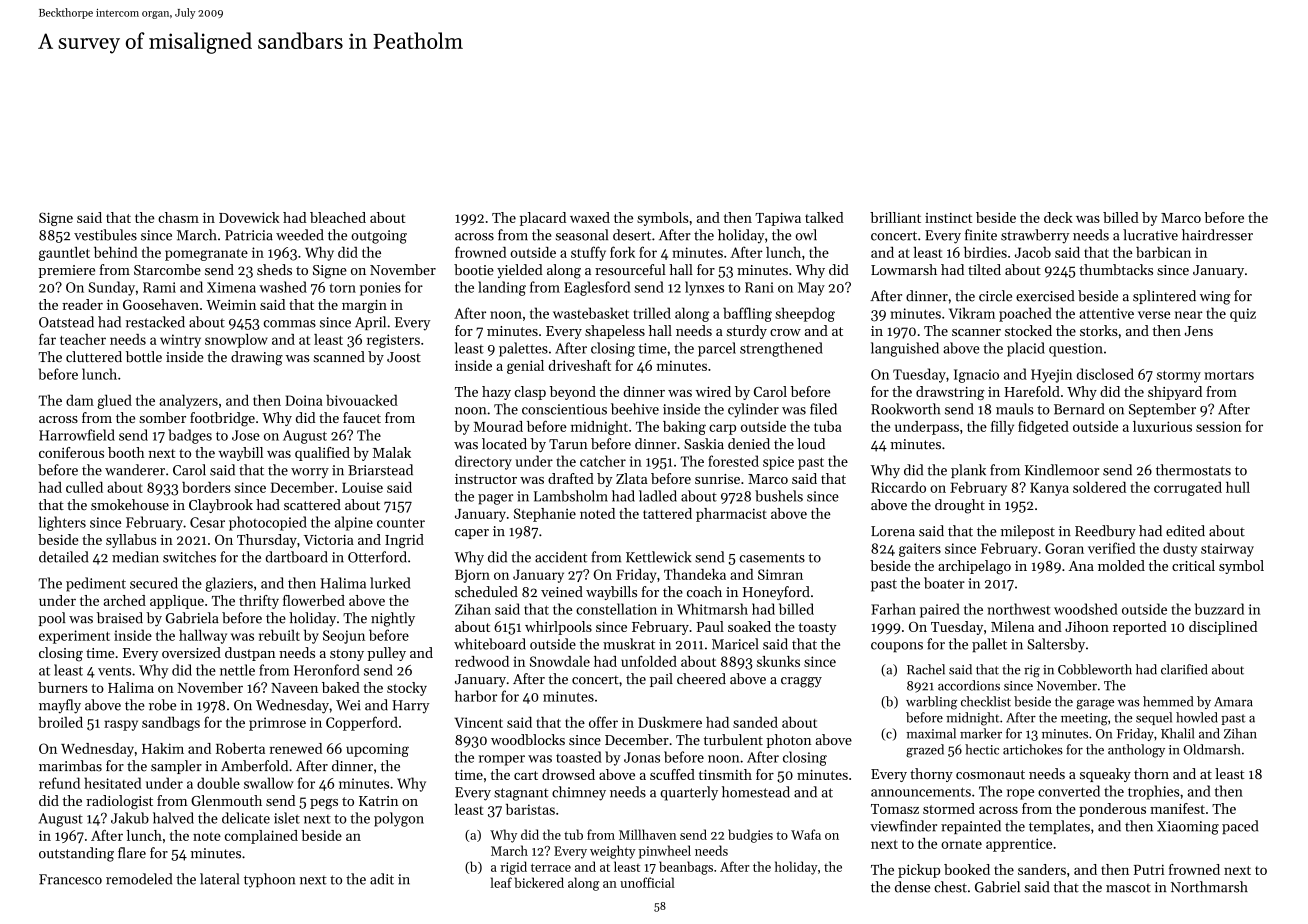 The image size is (1308, 924). I want to click on barbican, so click(1163, 252).
